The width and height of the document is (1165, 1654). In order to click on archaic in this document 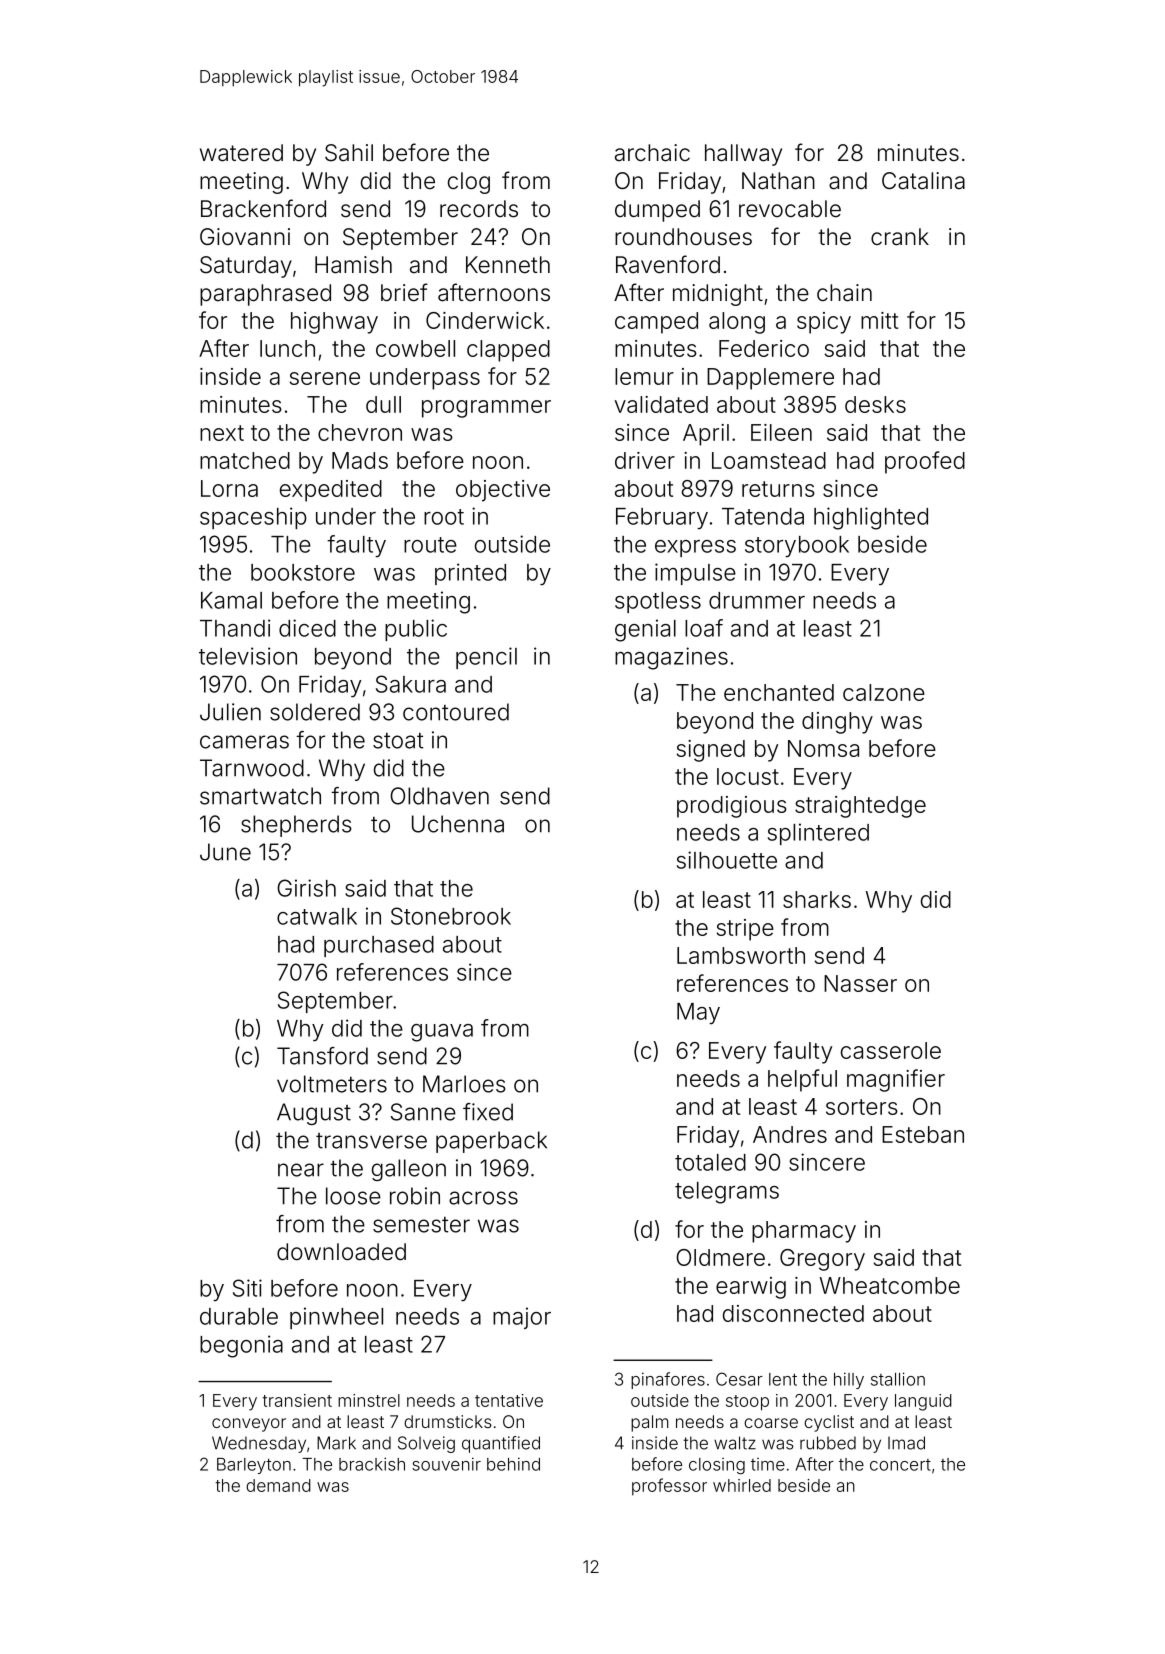, I will do `click(652, 153)`.
